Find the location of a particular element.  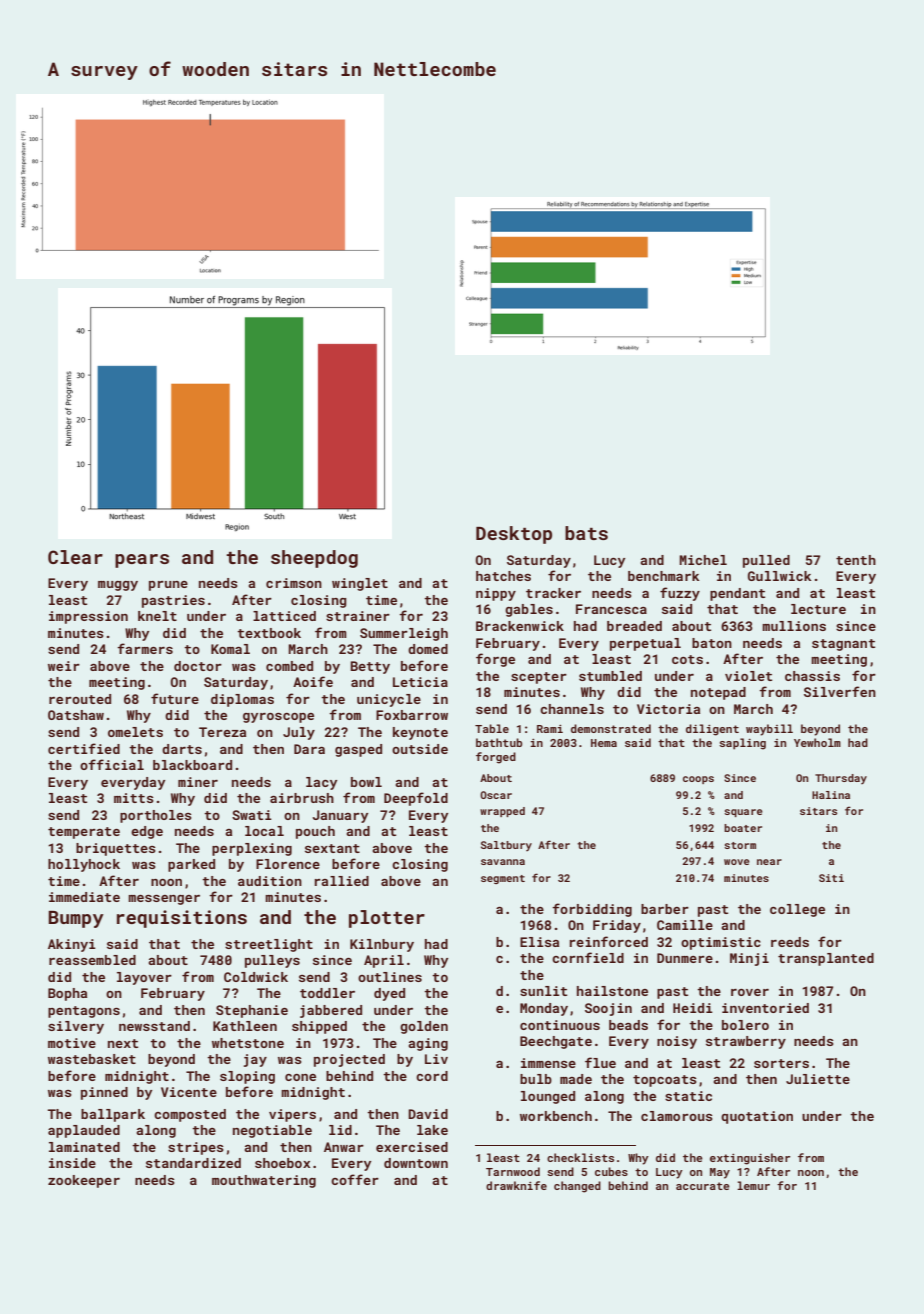

Bopha is located at coordinates (67, 994).
